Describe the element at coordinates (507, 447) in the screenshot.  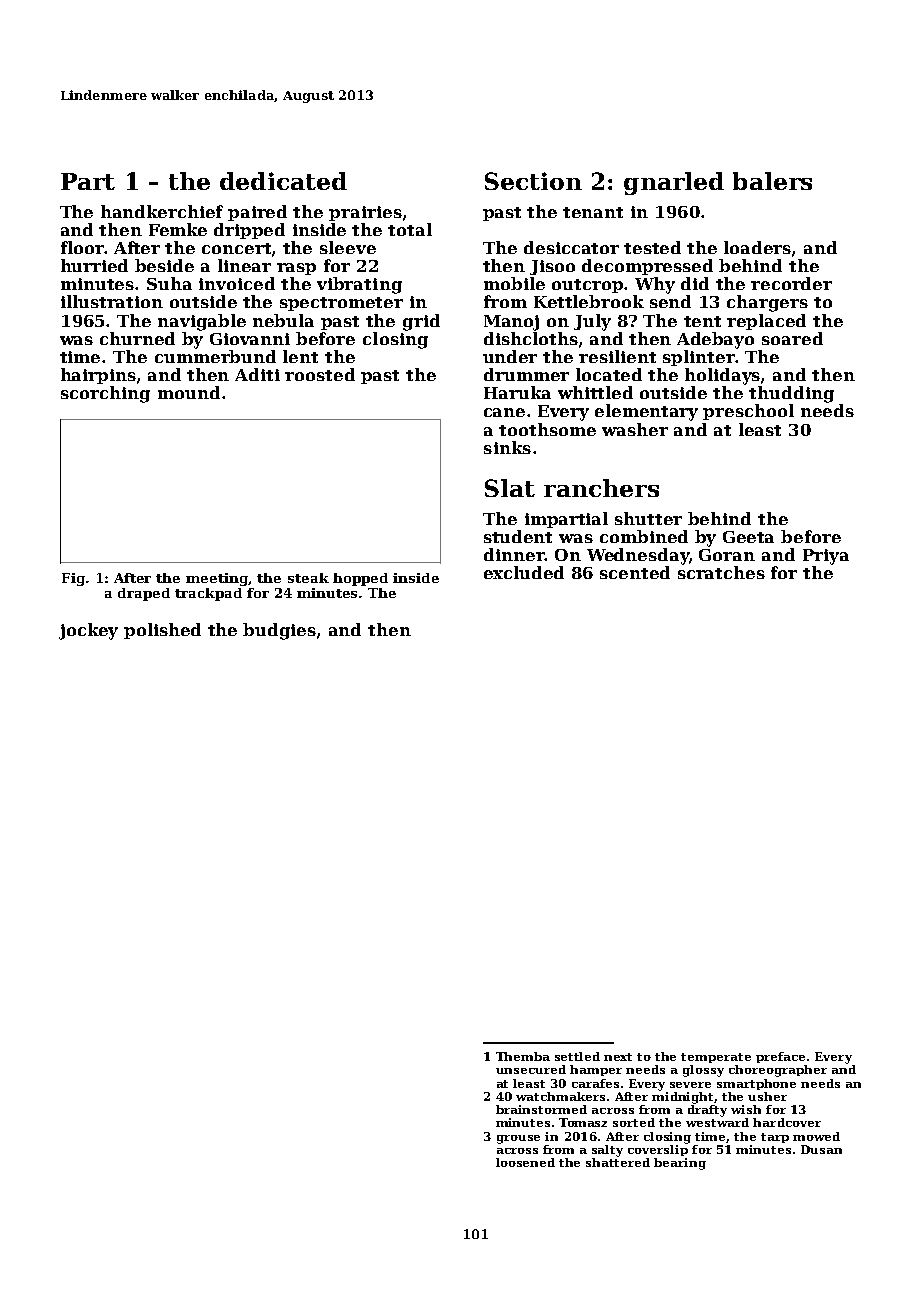
I see `sinks` at that location.
